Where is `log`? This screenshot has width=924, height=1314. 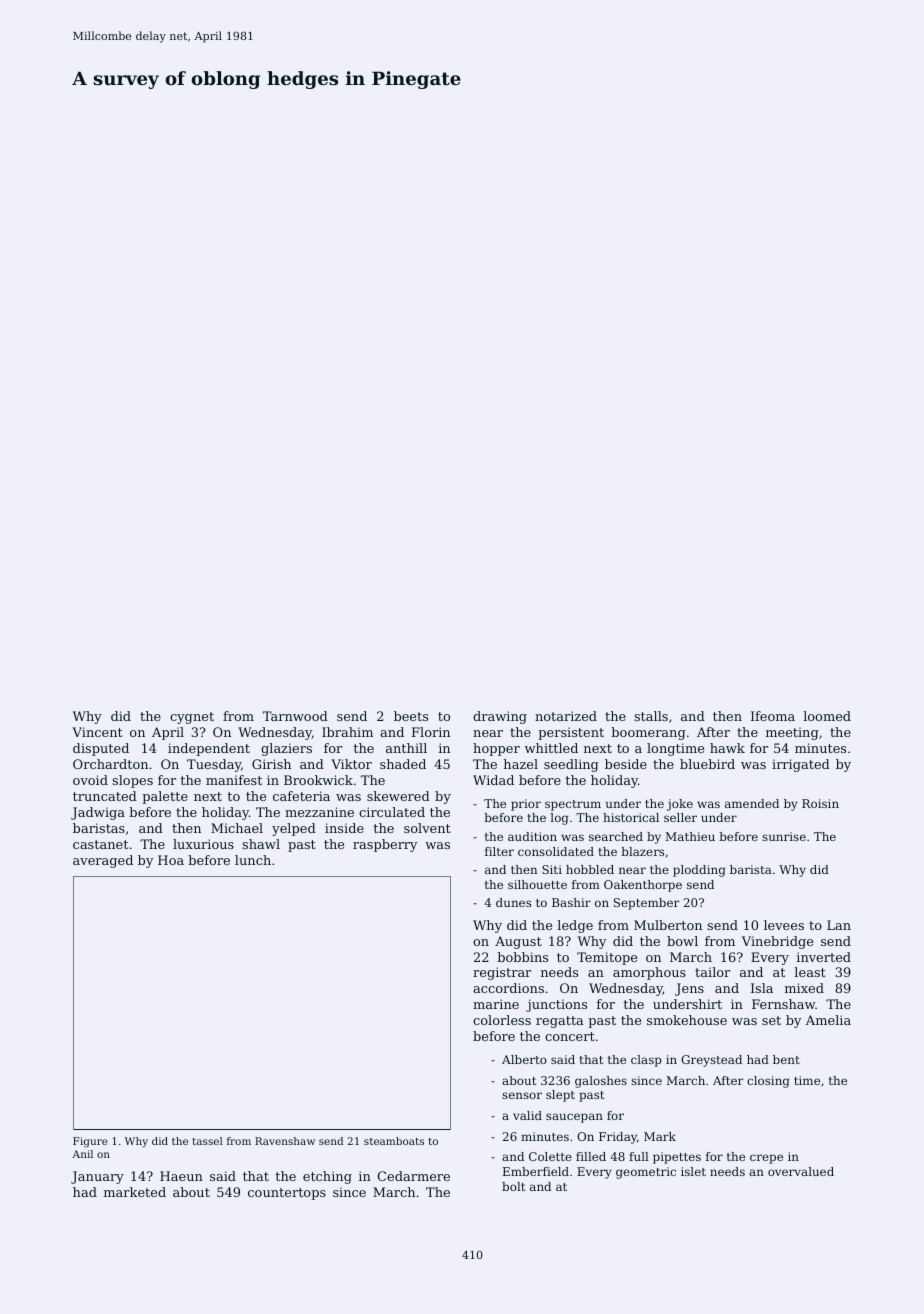
log is located at coordinates (559, 819).
